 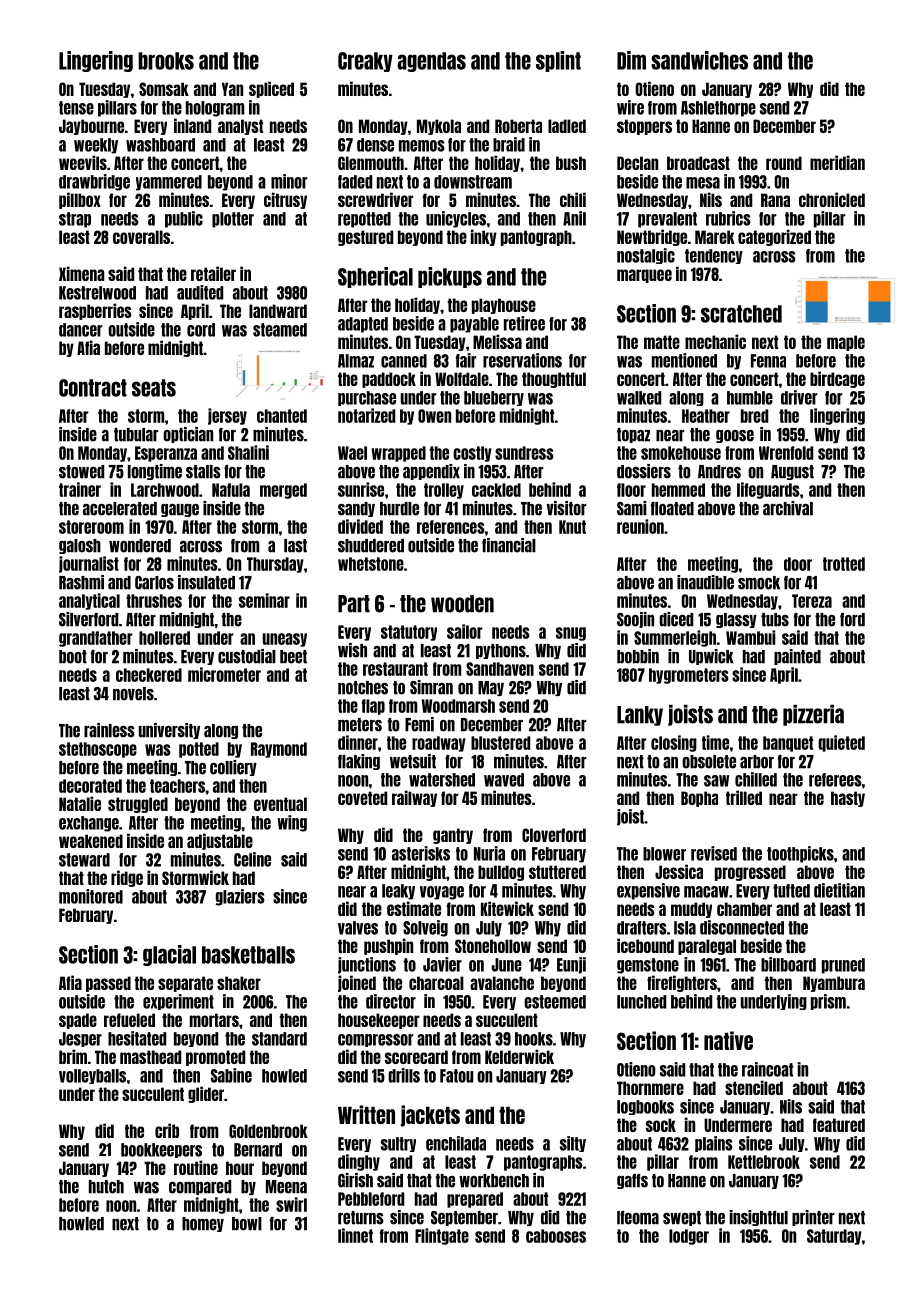 I want to click on bulldog, so click(x=501, y=873).
